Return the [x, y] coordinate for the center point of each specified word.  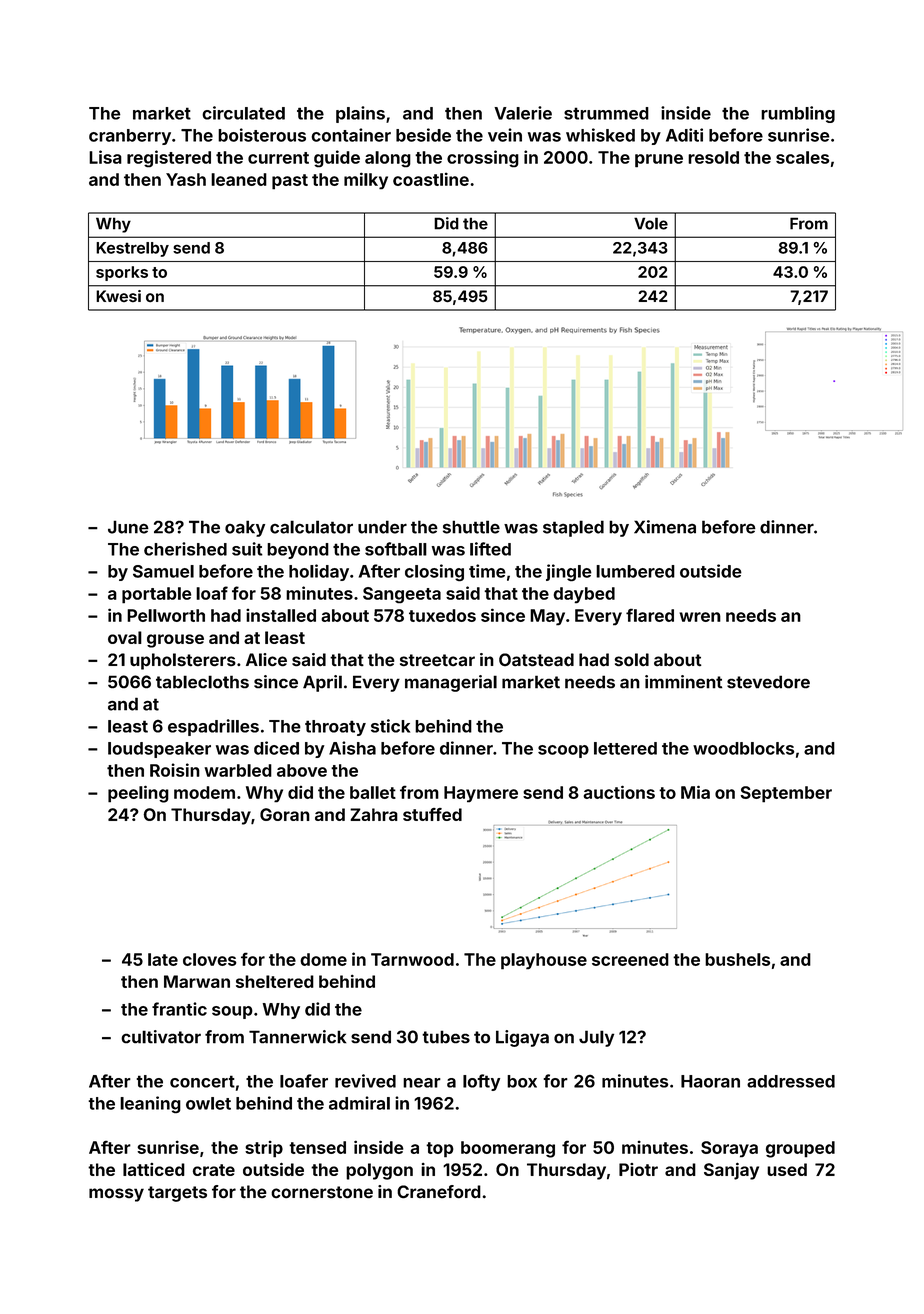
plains [360, 114]
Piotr [638, 1169]
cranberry [130, 137]
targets [177, 1194]
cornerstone [322, 1192]
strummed [606, 113]
